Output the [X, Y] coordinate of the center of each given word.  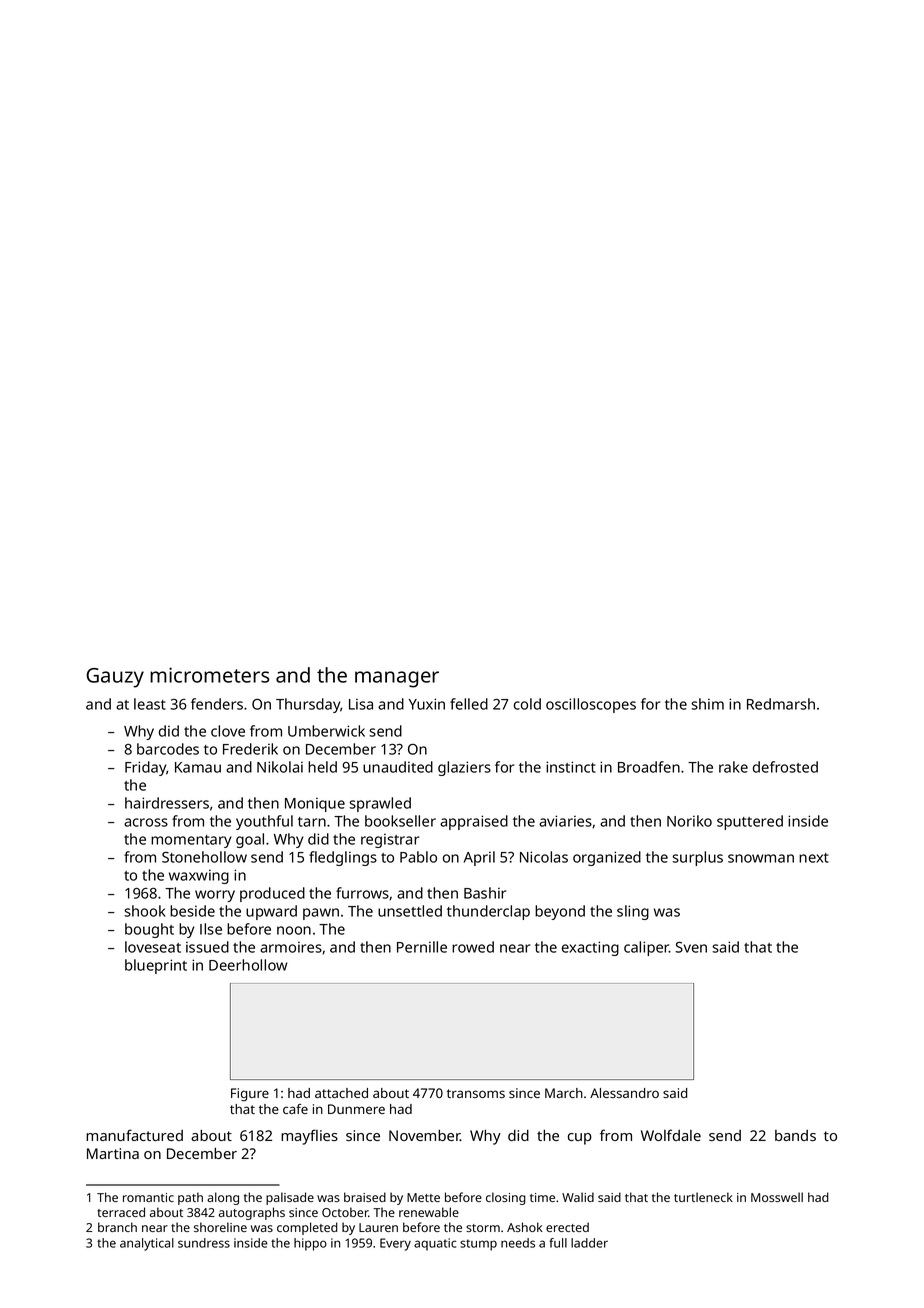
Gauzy [115, 678]
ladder [589, 1243]
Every [395, 1244]
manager [397, 679]
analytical [147, 1244]
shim [707, 704]
